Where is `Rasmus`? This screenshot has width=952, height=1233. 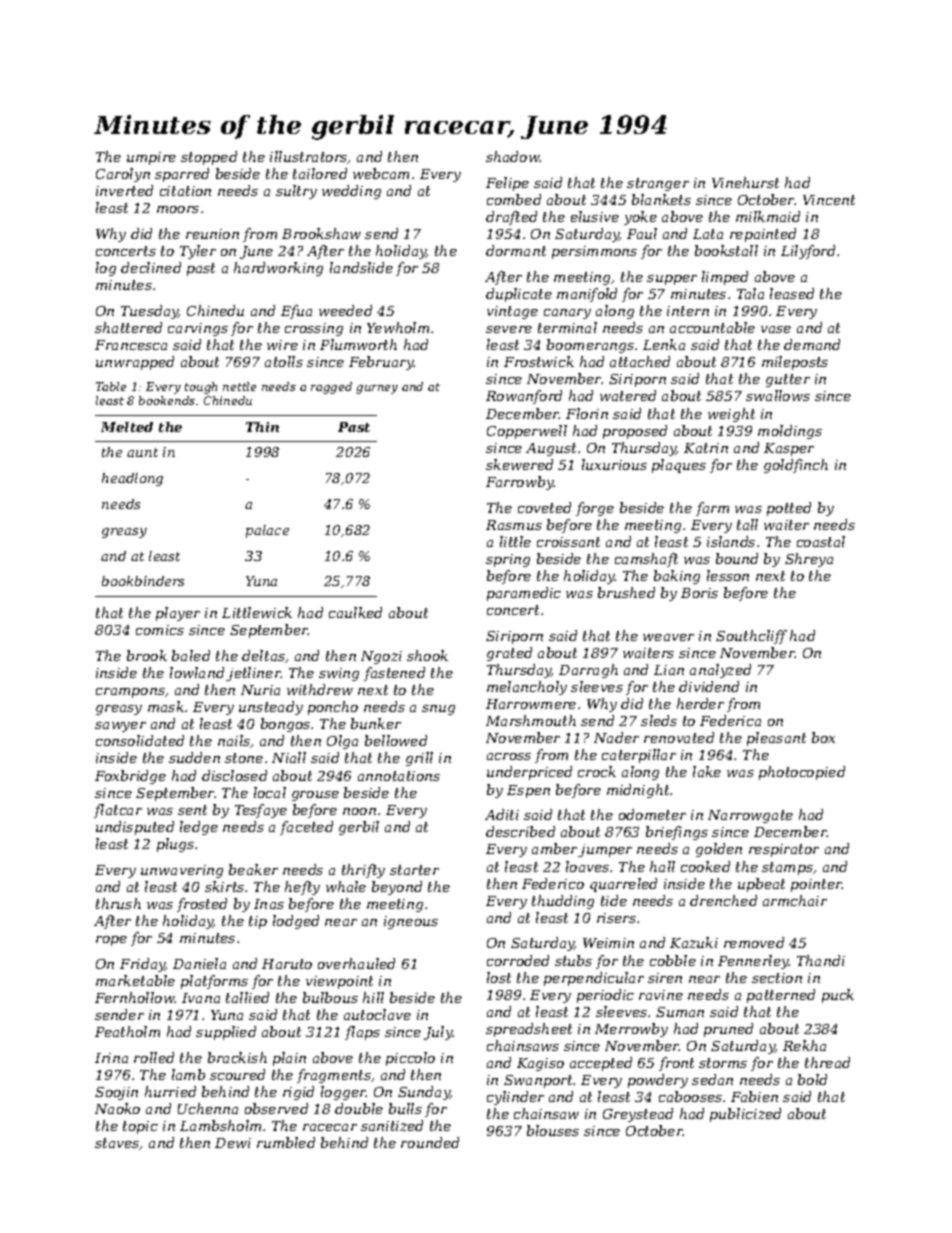 Rasmus is located at coordinates (514, 525).
